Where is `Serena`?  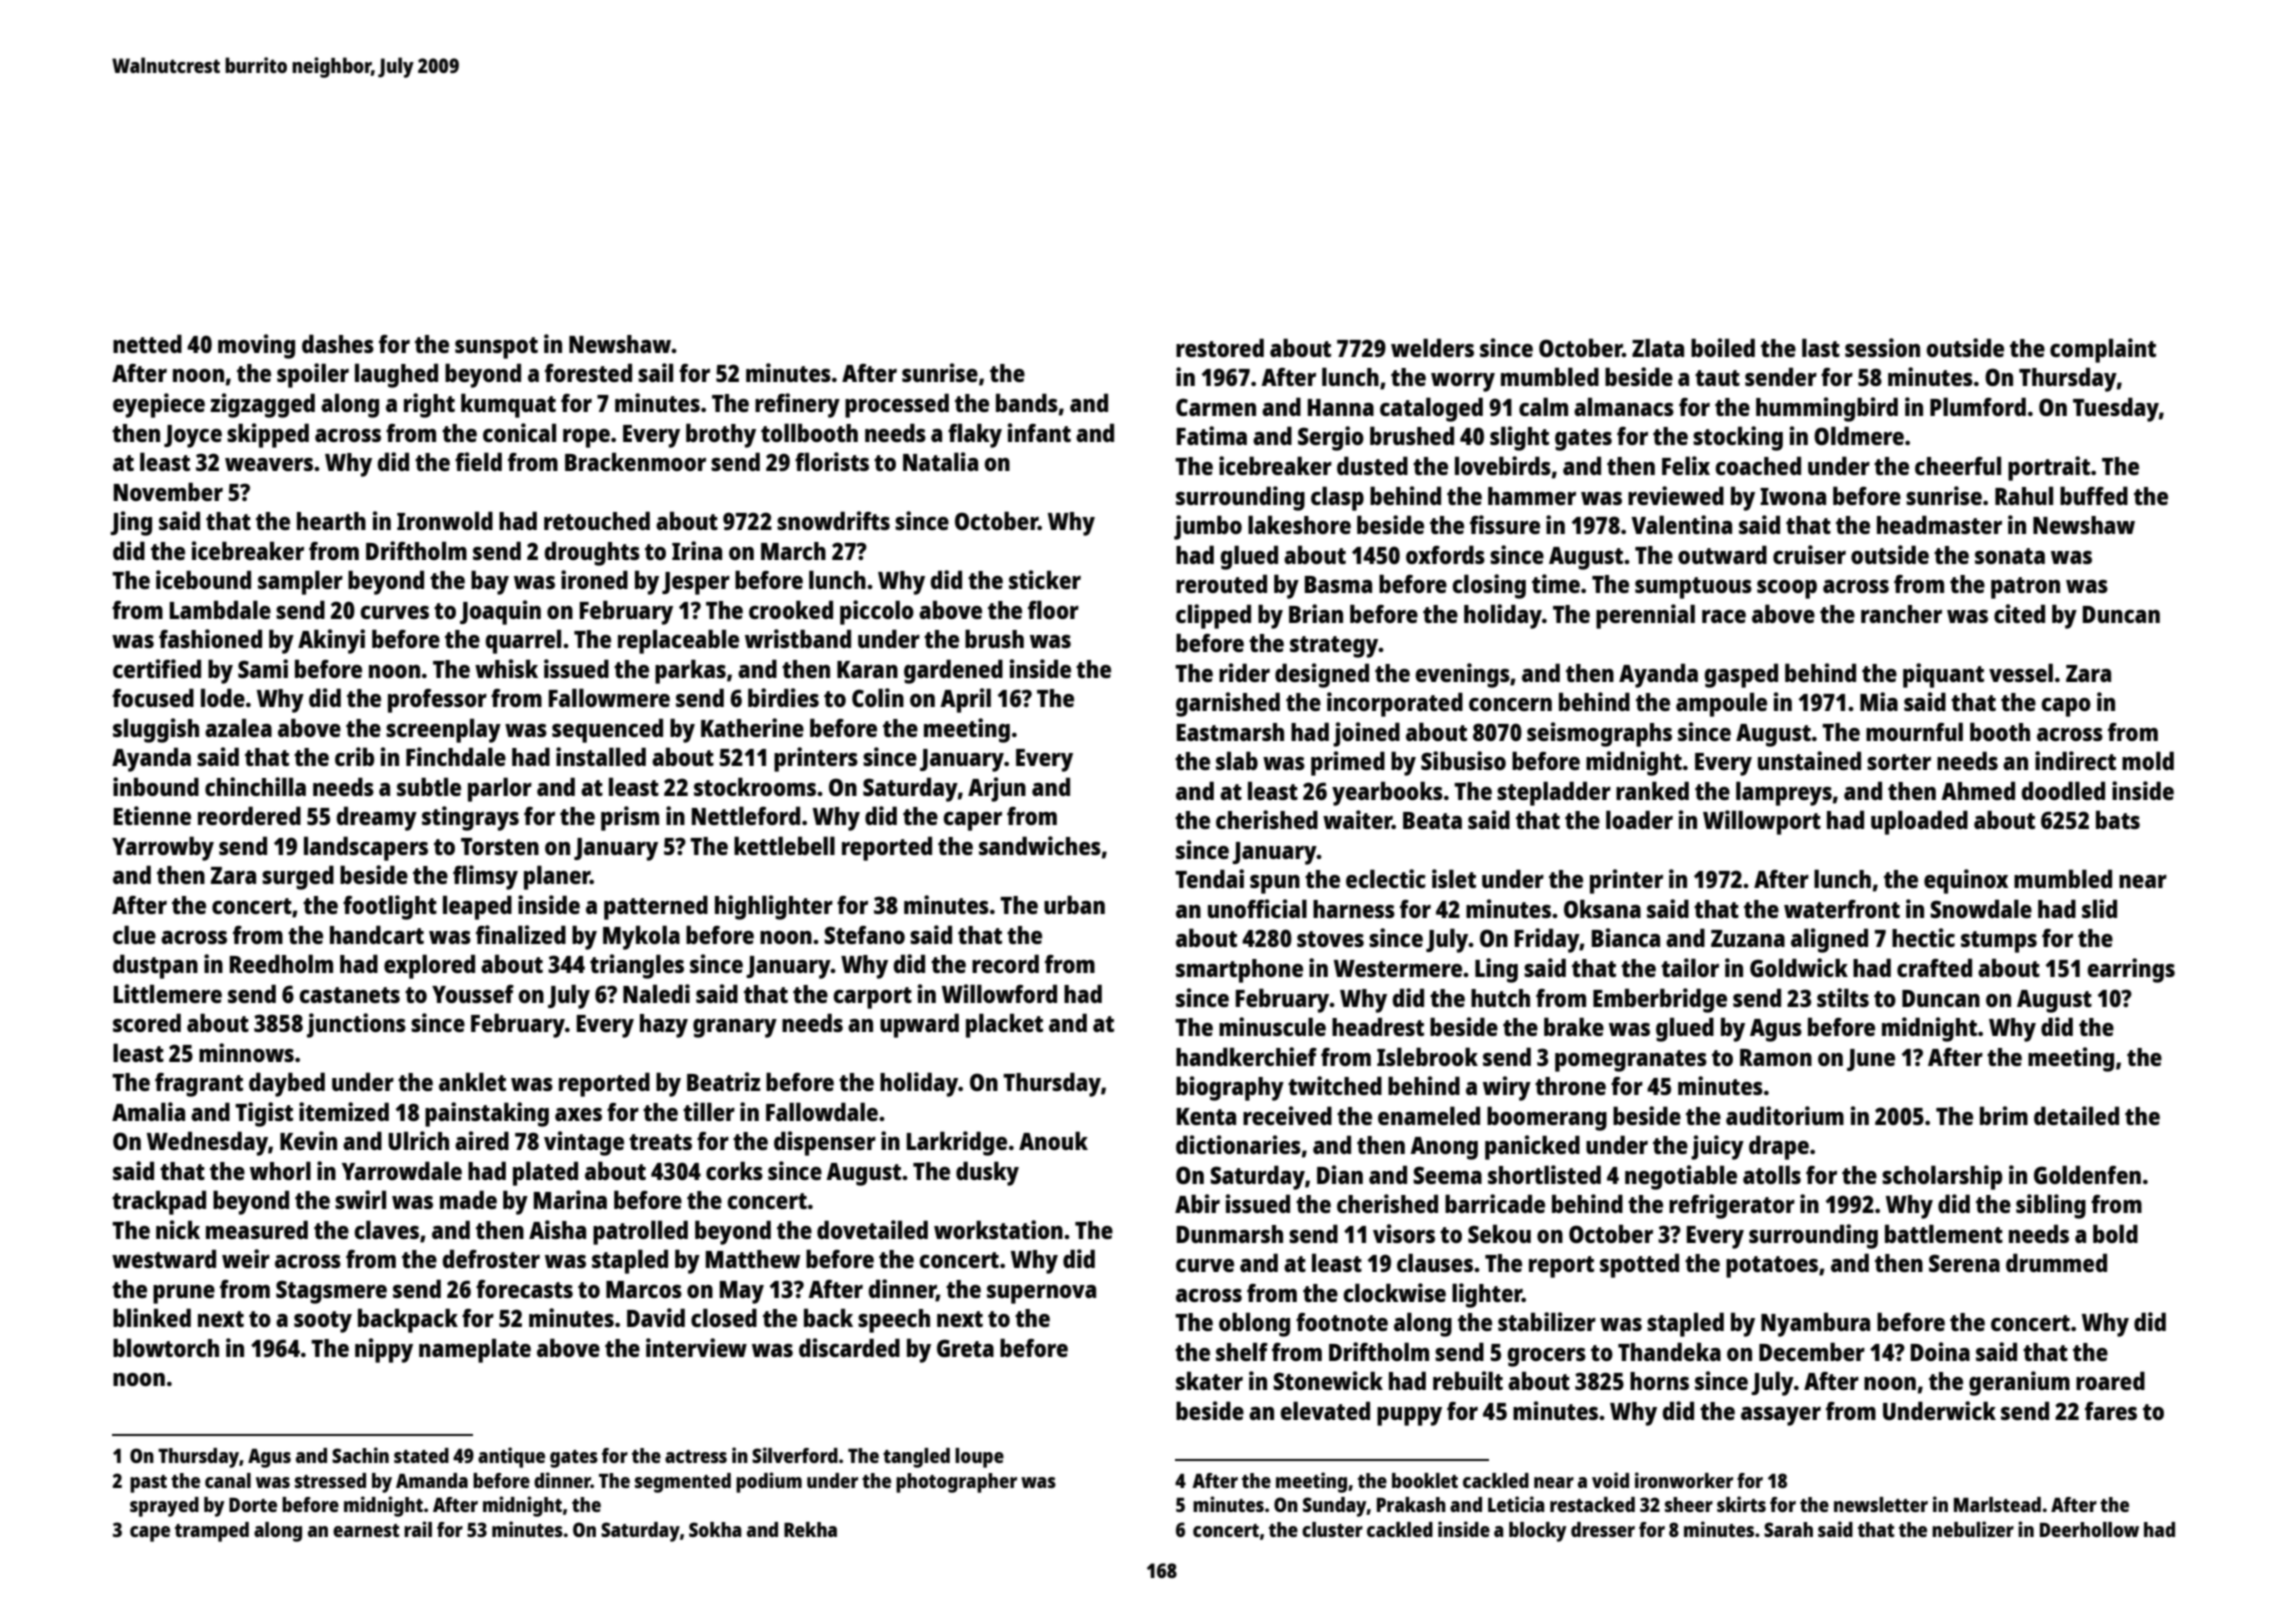 Serena is located at coordinates (1964, 1263).
